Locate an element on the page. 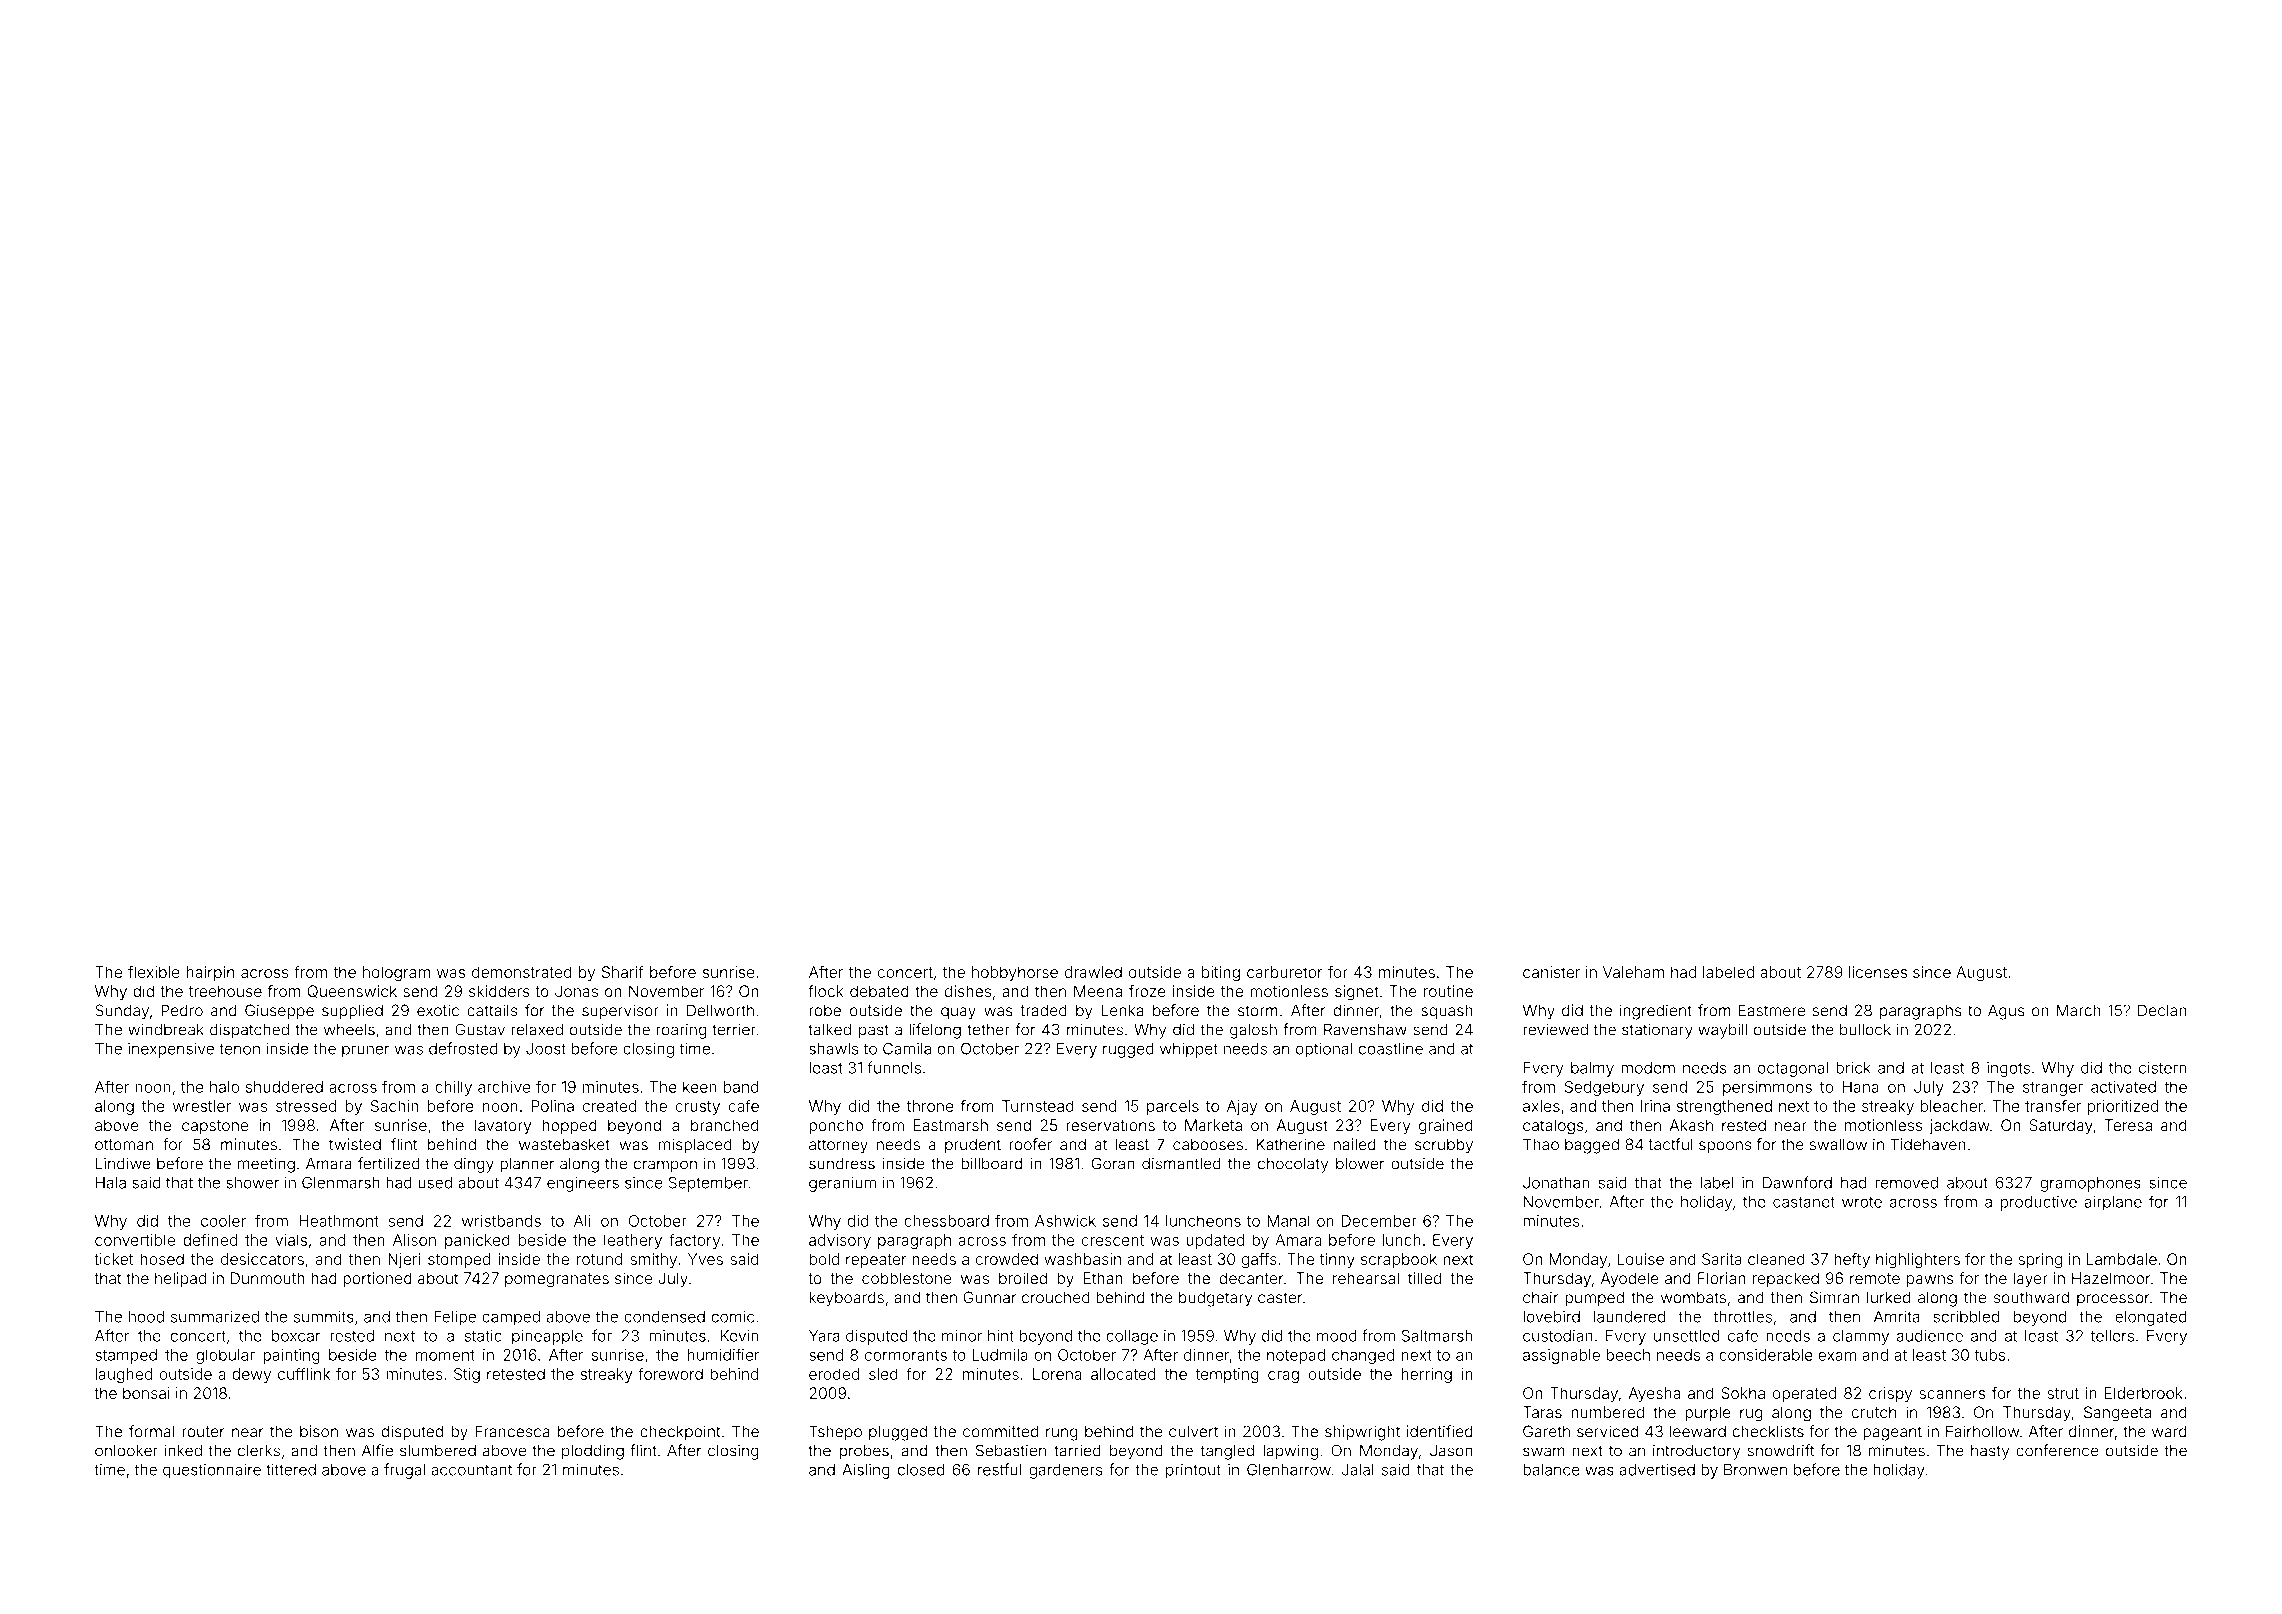 The width and height of the page is (2282, 1614). Stig is located at coordinates (467, 1375).
